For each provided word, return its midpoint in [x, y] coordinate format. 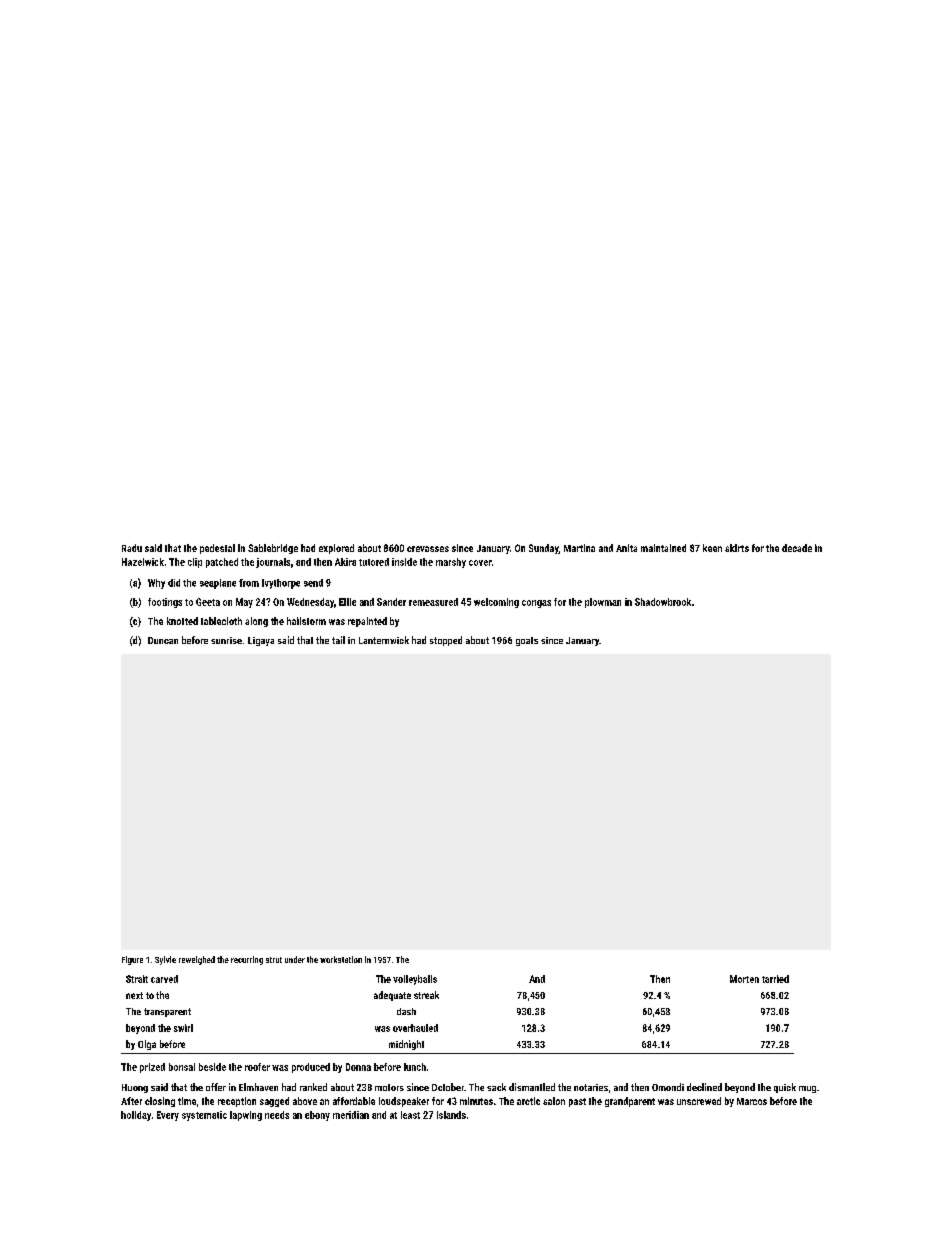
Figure [132, 960]
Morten [744, 979]
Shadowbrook [663, 602]
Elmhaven [258, 1087]
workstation [341, 959]
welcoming [496, 603]
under [295, 959]
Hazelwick [143, 562]
